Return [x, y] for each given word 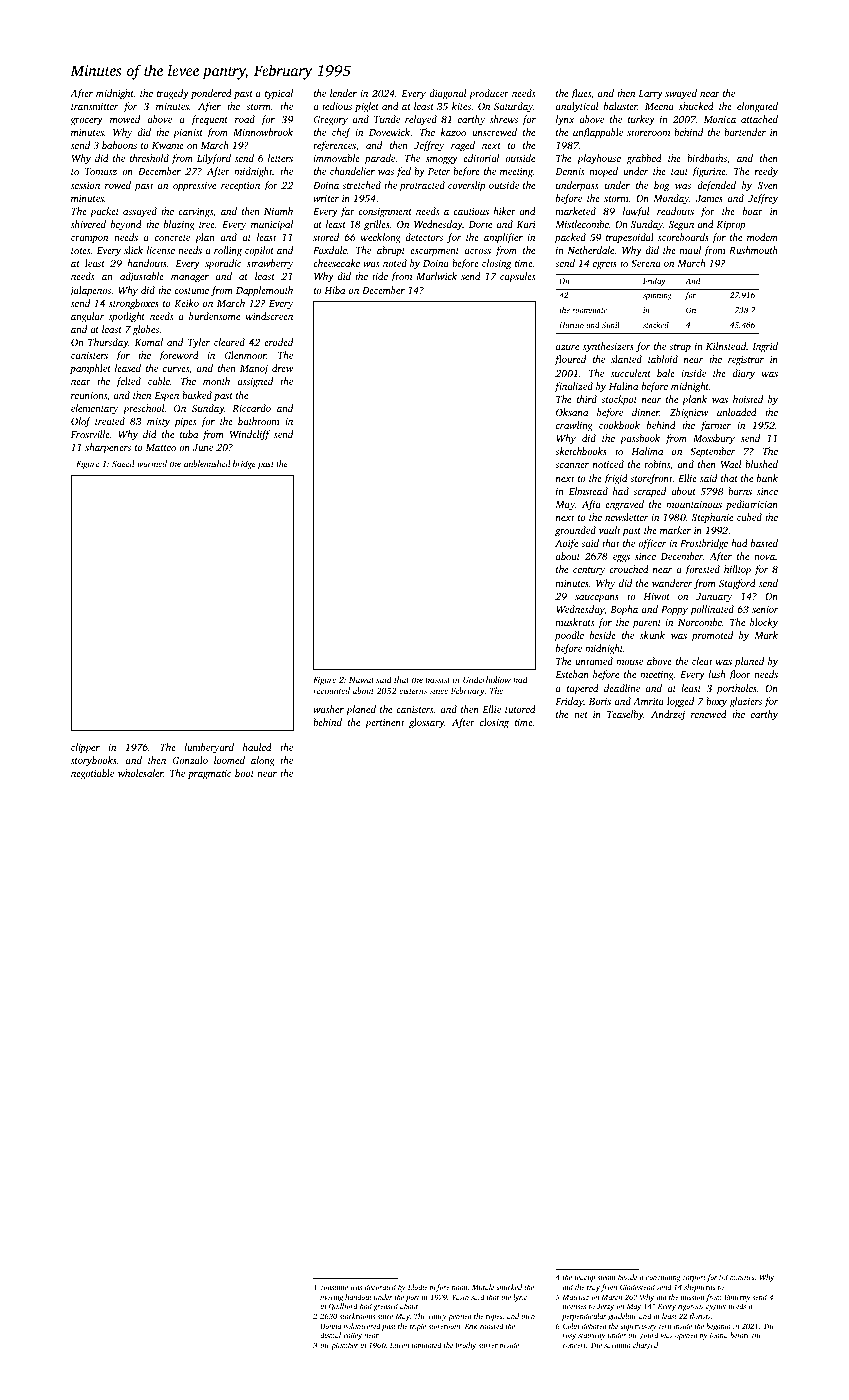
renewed [709, 714]
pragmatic [209, 775]
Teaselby [625, 715]
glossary [426, 723]
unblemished [207, 463]
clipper [85, 748]
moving [331, 1299]
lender [343, 93]
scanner [572, 465]
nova [764, 557]
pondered [211, 94]
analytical [577, 107]
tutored [520, 709]
